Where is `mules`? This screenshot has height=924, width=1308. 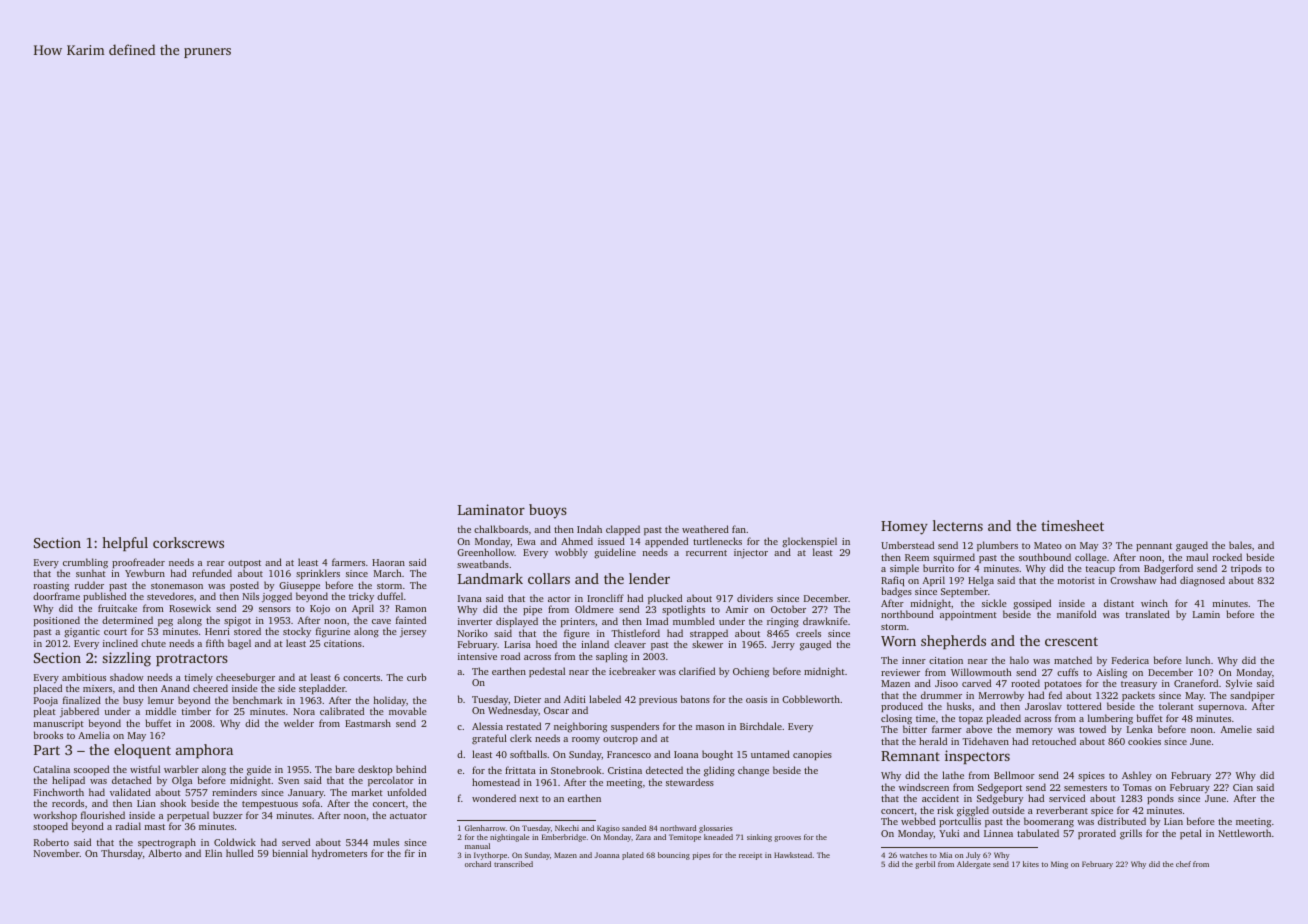 mules is located at coordinates (386, 842).
